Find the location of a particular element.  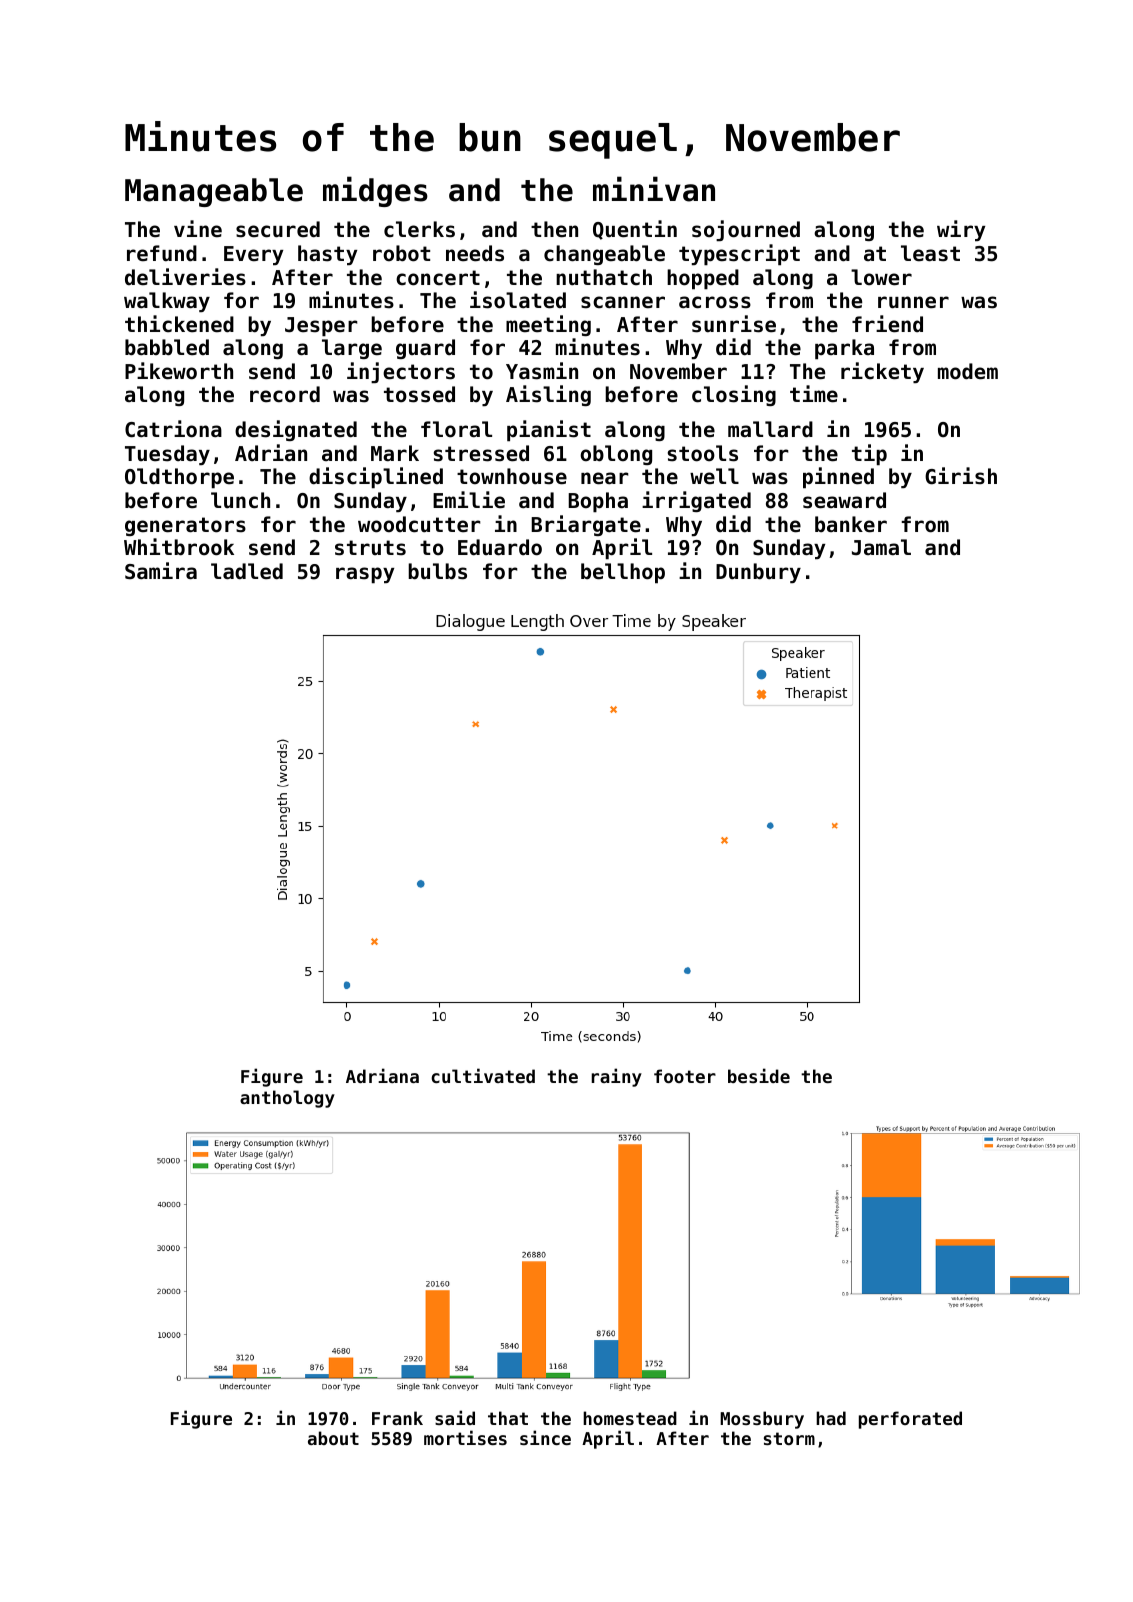

sojourned is located at coordinates (746, 230).
